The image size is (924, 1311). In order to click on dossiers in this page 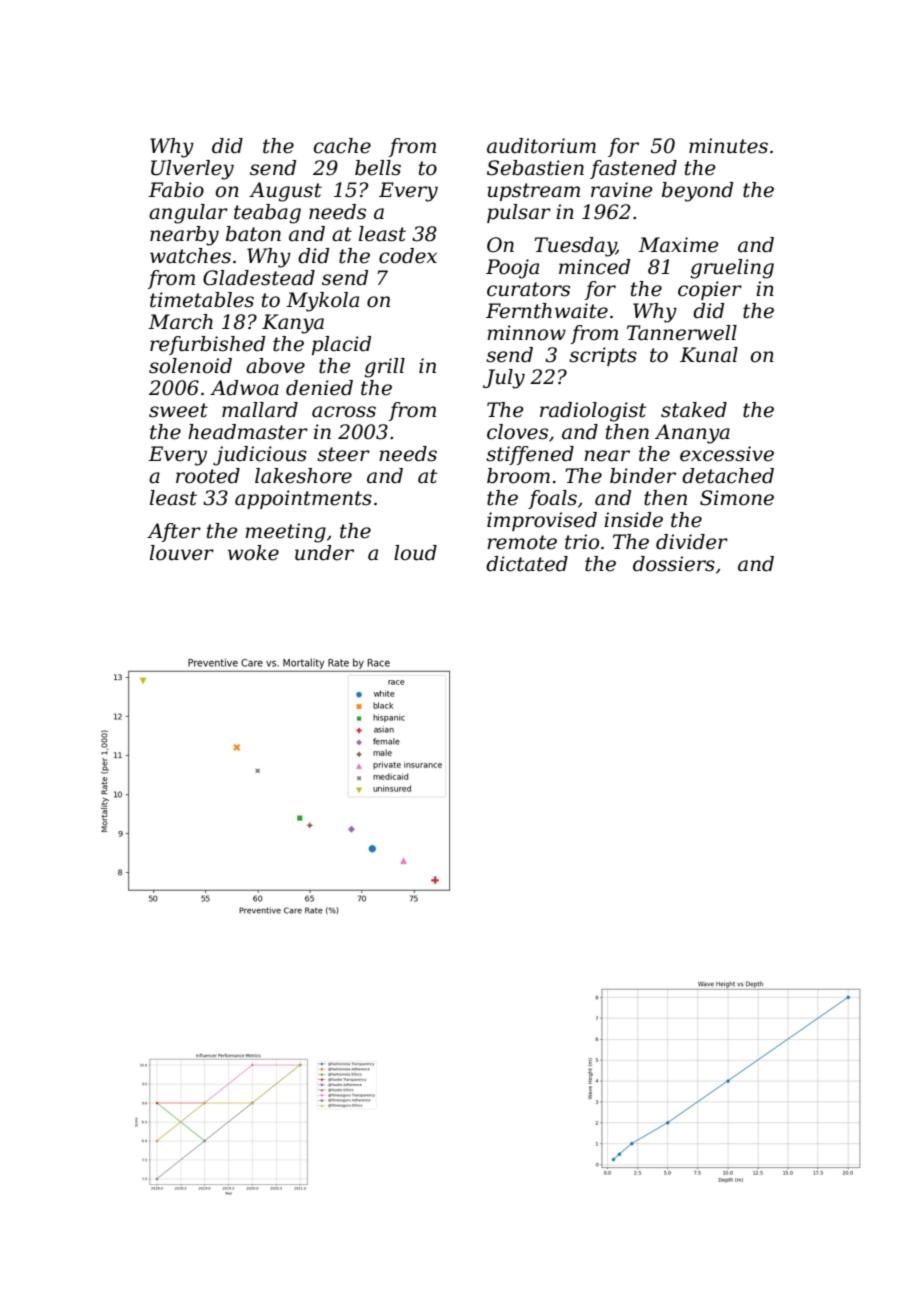, I will do `click(674, 564)`.
